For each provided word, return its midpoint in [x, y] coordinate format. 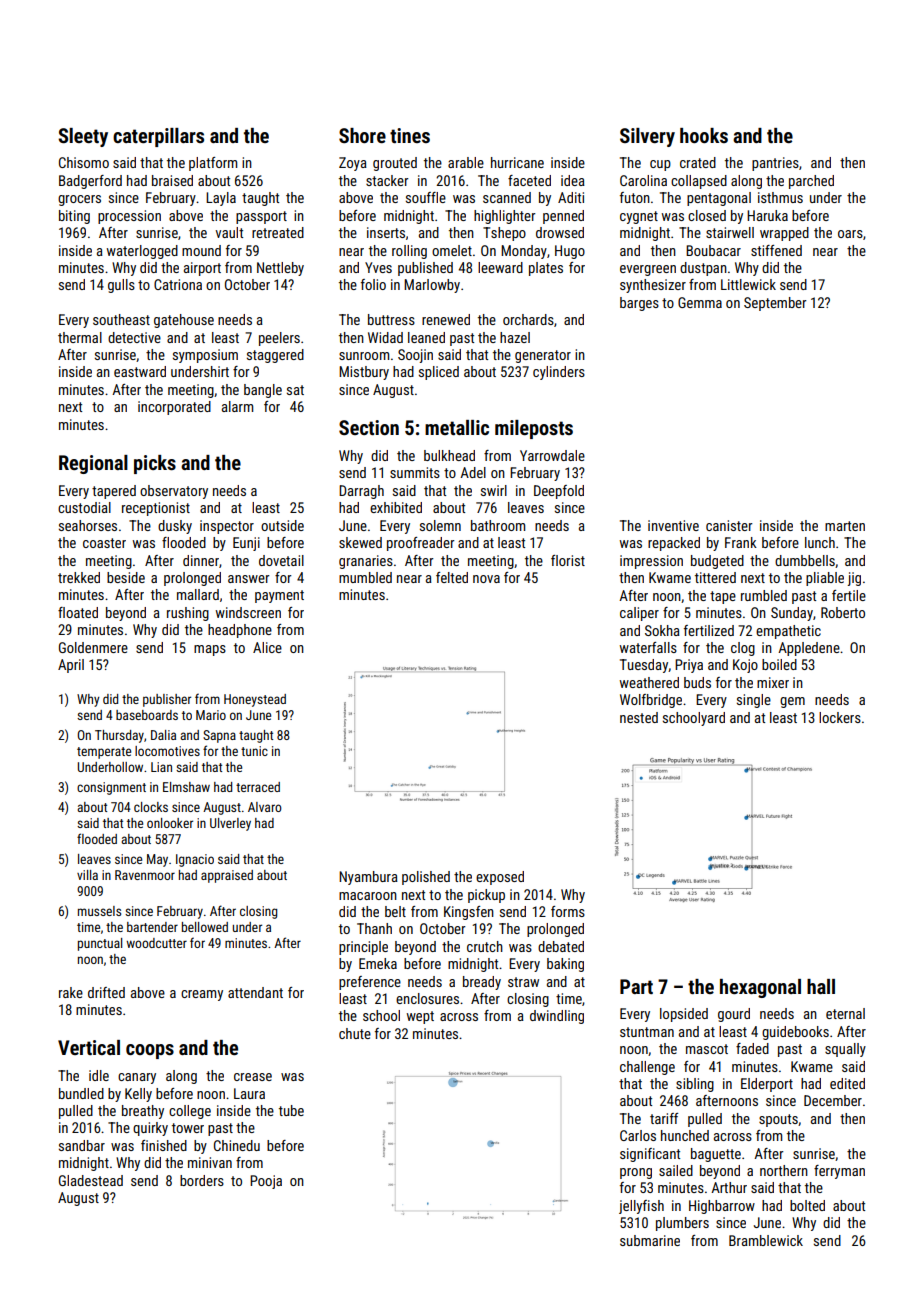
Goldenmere [93, 647]
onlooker [170, 823]
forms [568, 911]
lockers [840, 717]
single [754, 701]
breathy [143, 1112]
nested [639, 717]
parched [811, 182]
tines [410, 135]
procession [129, 217]
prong [636, 1173]
